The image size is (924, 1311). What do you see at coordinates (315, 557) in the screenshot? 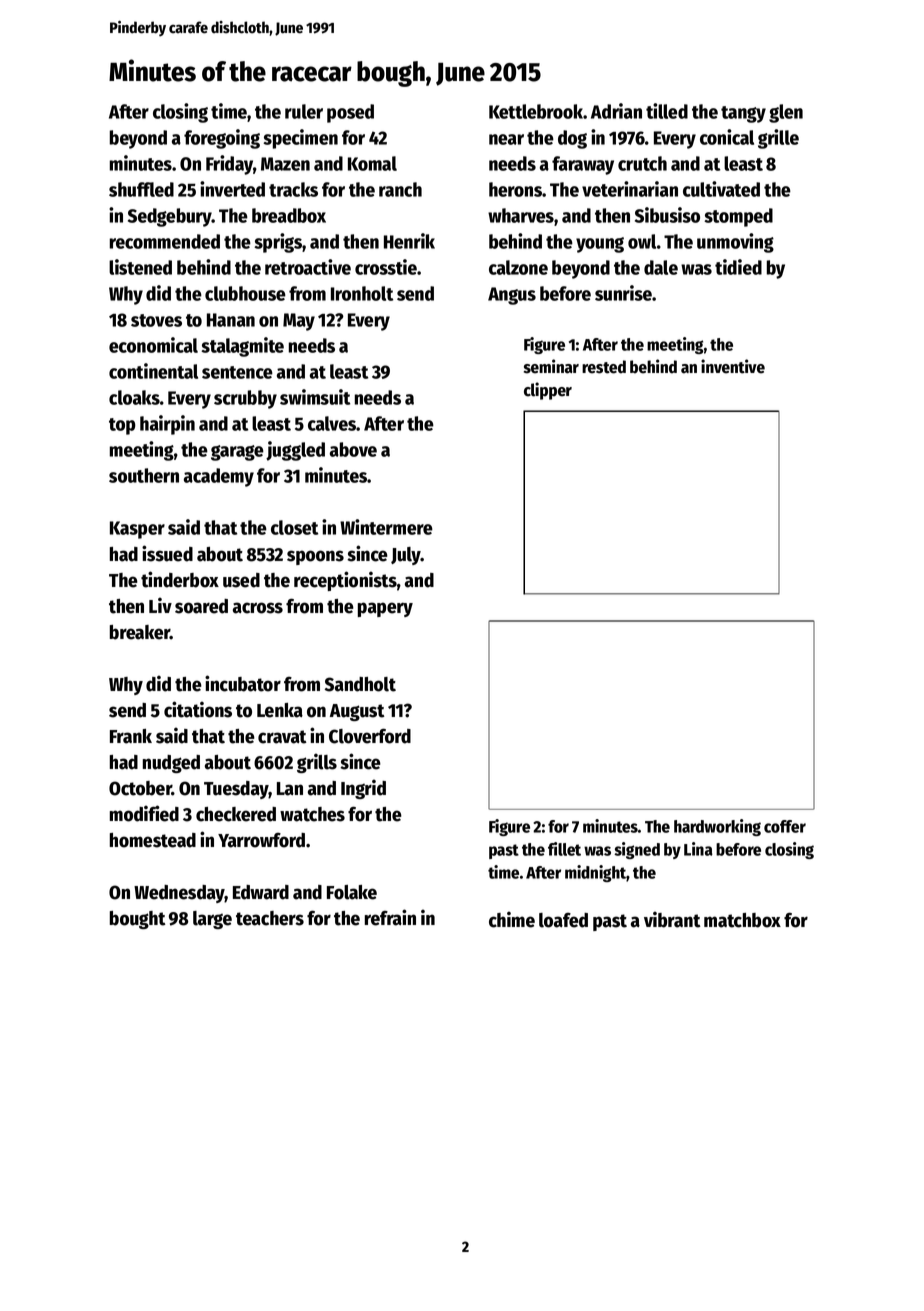
I see `spoons` at bounding box center [315, 557].
